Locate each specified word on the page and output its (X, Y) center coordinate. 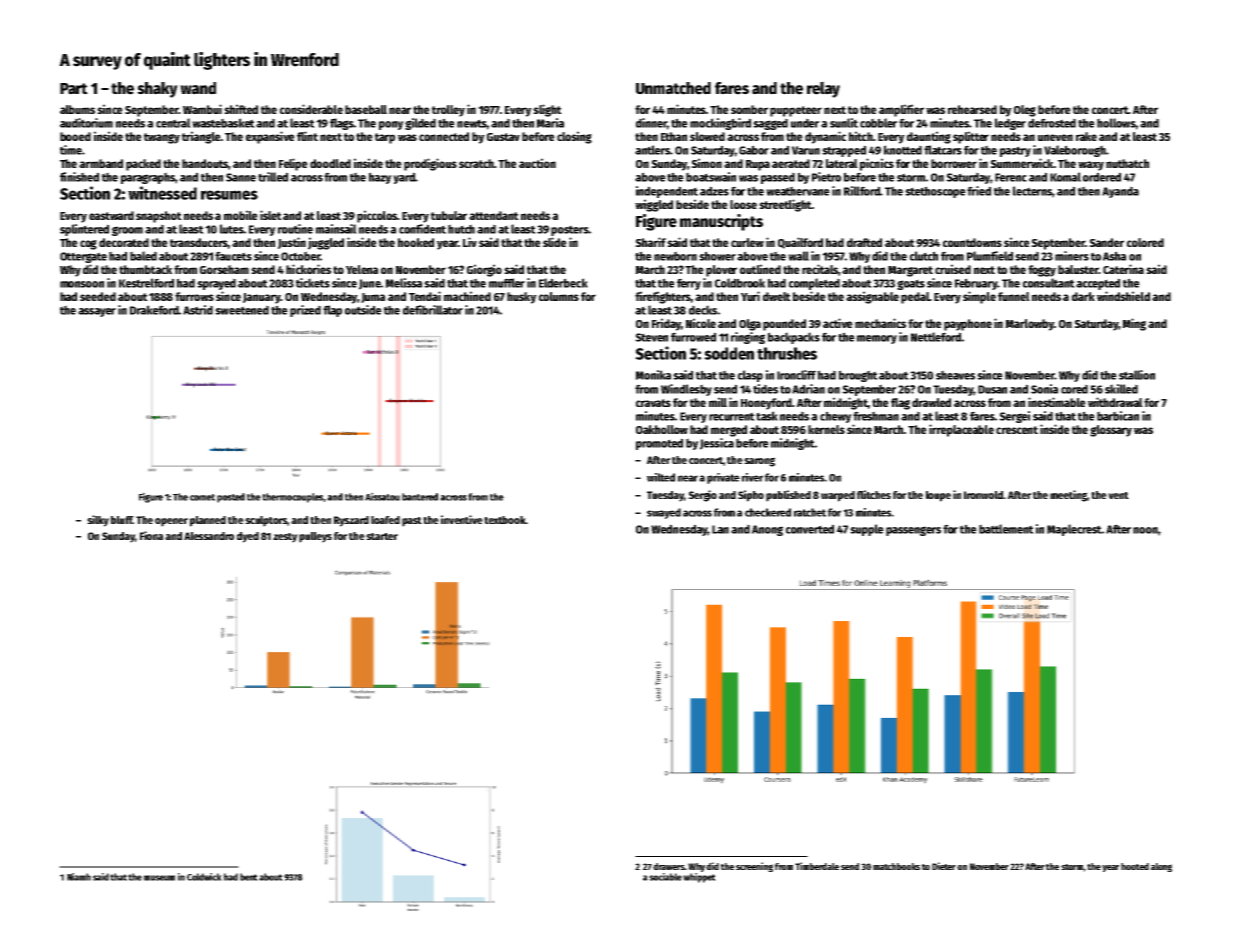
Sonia (1044, 389)
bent (249, 877)
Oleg (1025, 111)
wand (198, 88)
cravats (653, 403)
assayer (97, 312)
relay (823, 89)
